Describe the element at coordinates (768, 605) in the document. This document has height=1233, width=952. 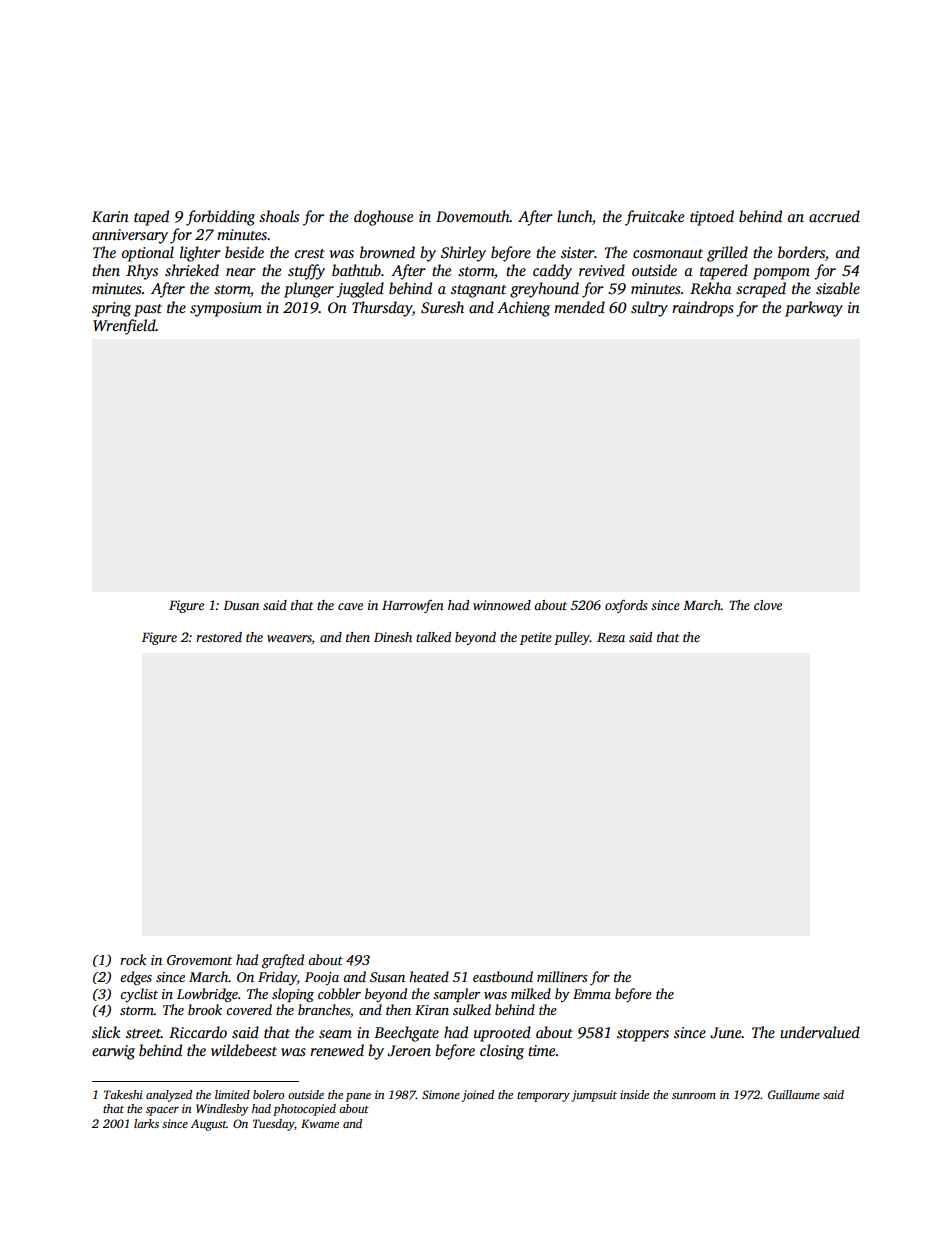
I see `clove` at that location.
